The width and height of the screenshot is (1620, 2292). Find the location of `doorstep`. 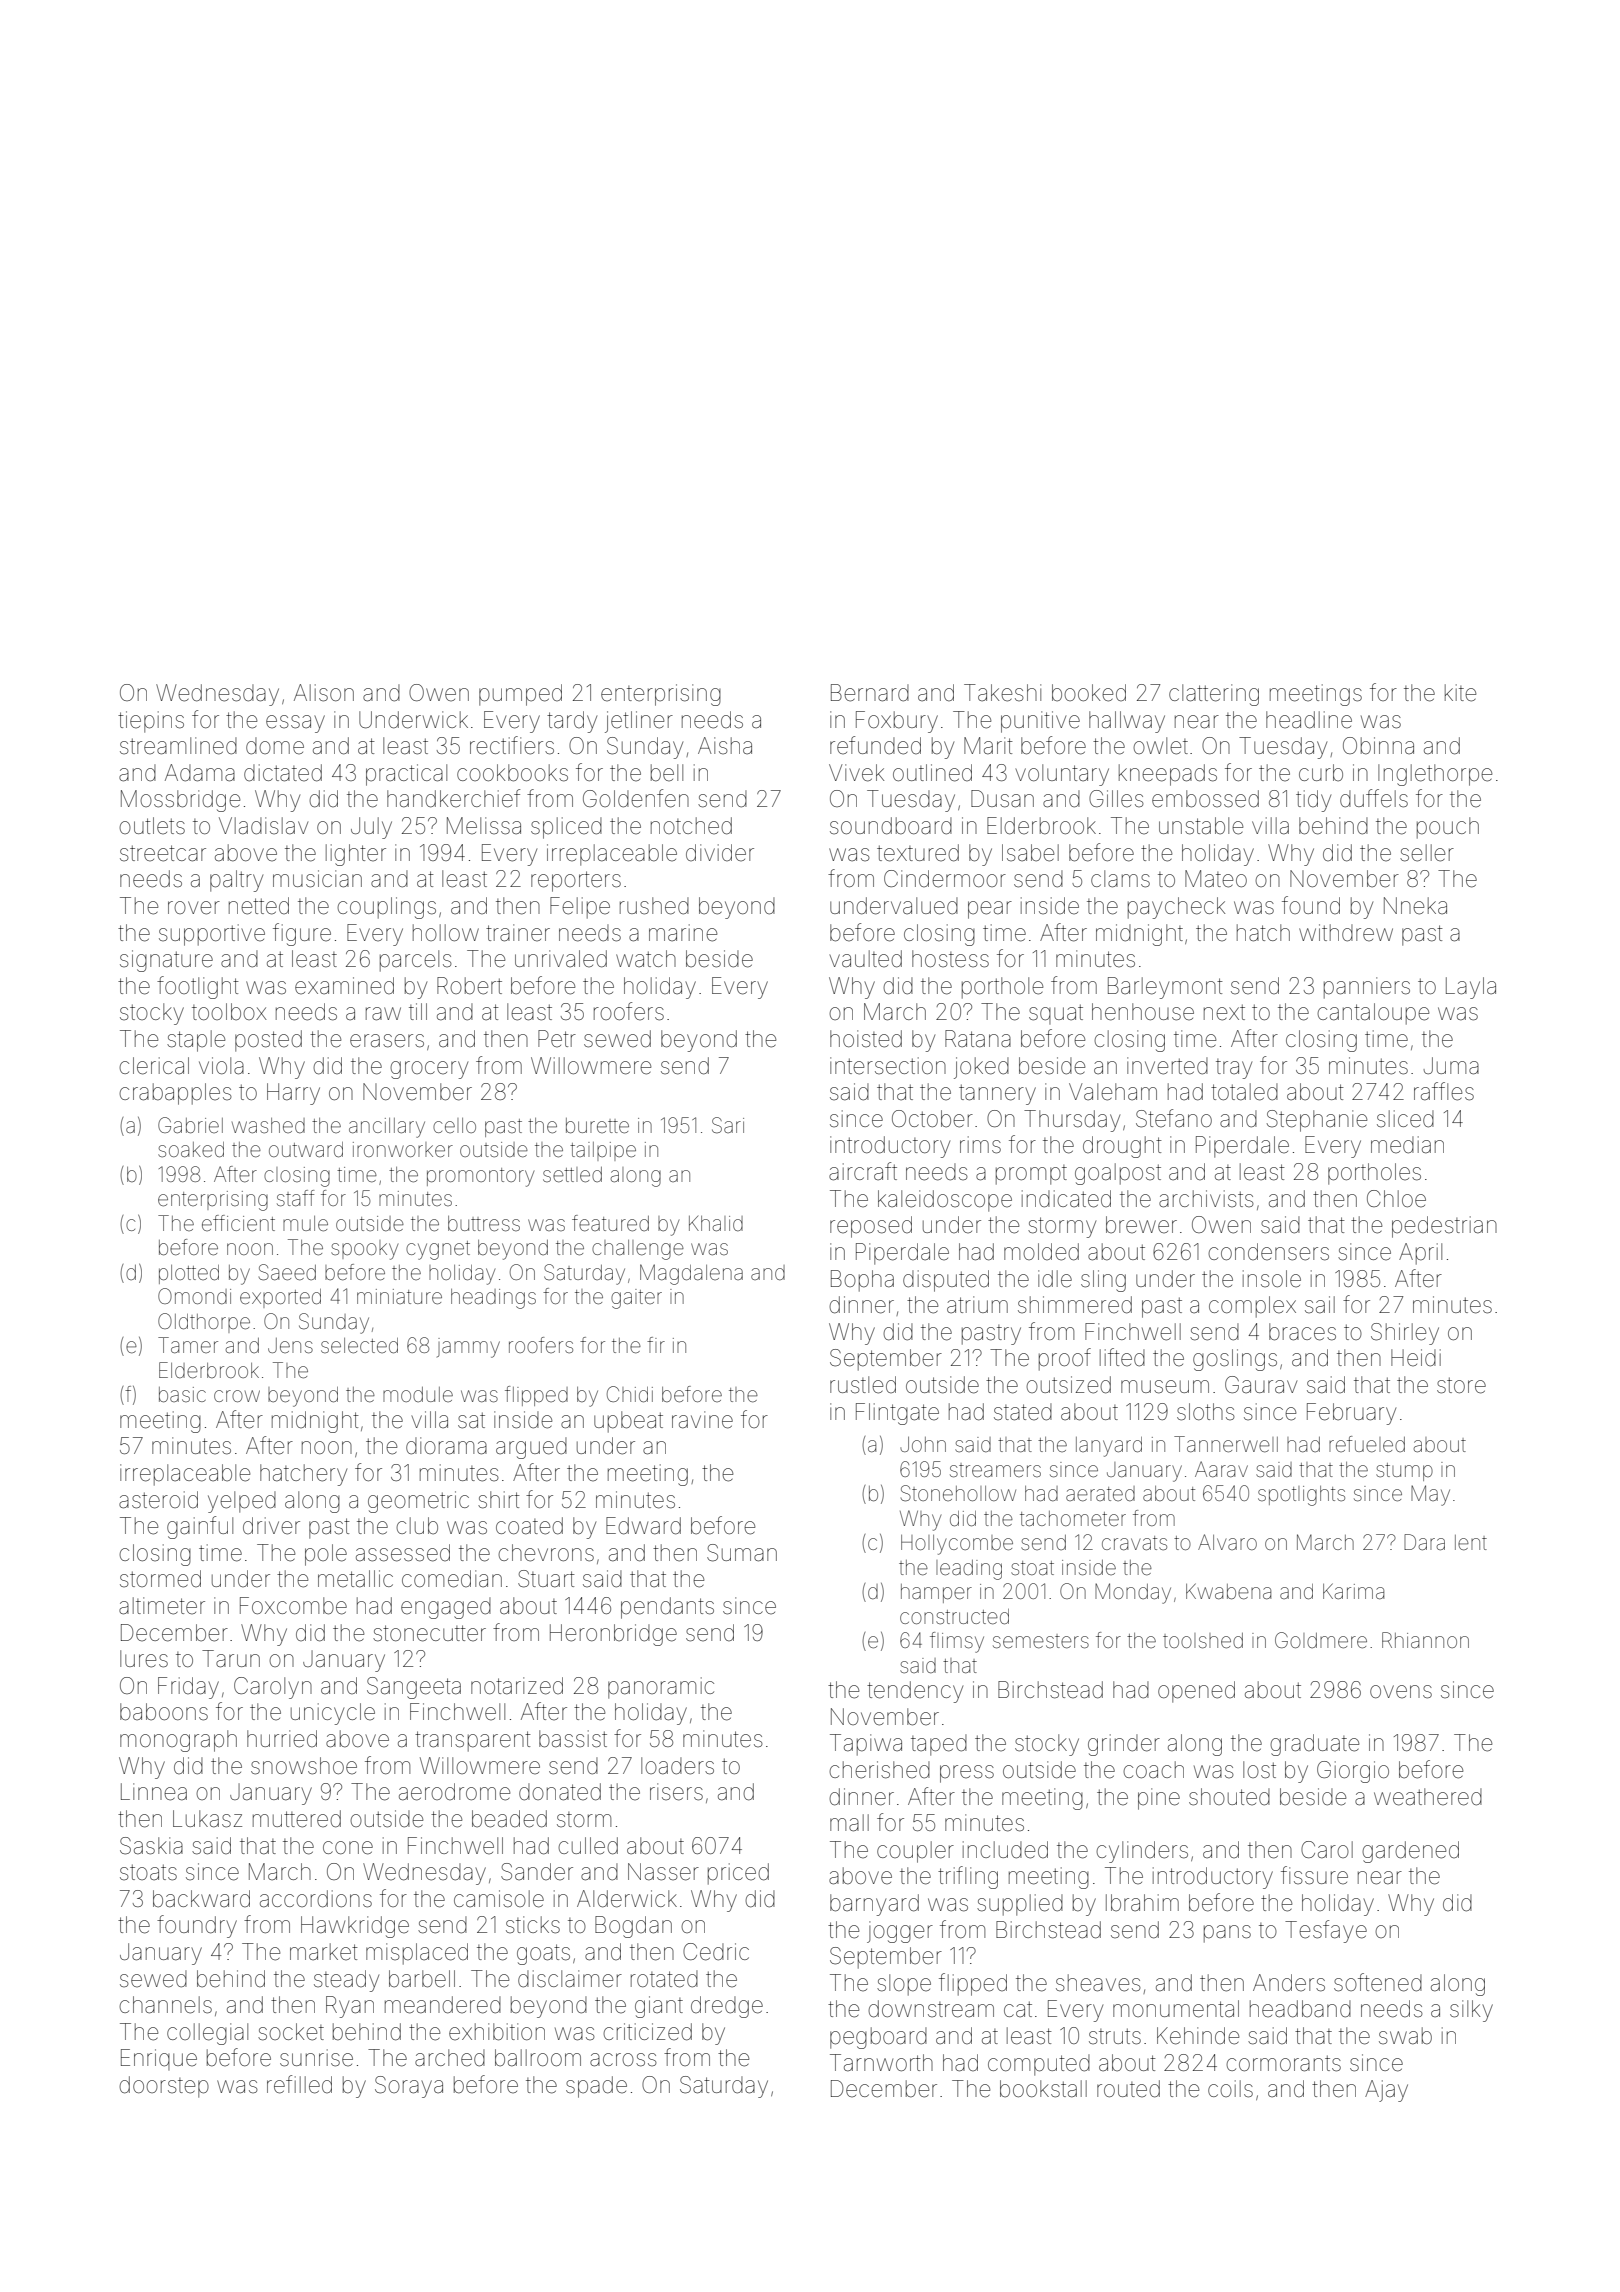

doorstep is located at coordinates (164, 2087).
